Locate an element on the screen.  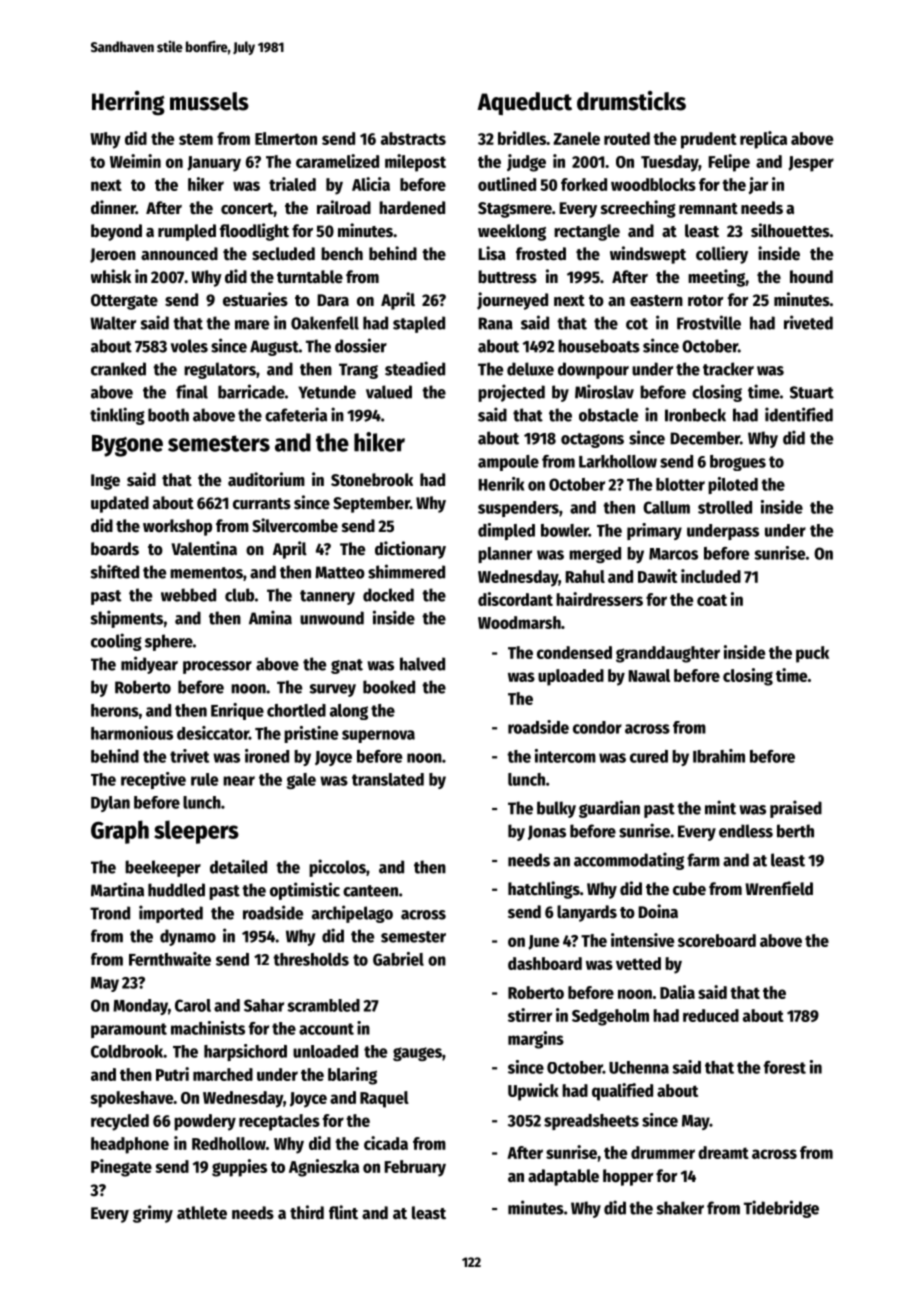
trivet is located at coordinates (189, 756).
